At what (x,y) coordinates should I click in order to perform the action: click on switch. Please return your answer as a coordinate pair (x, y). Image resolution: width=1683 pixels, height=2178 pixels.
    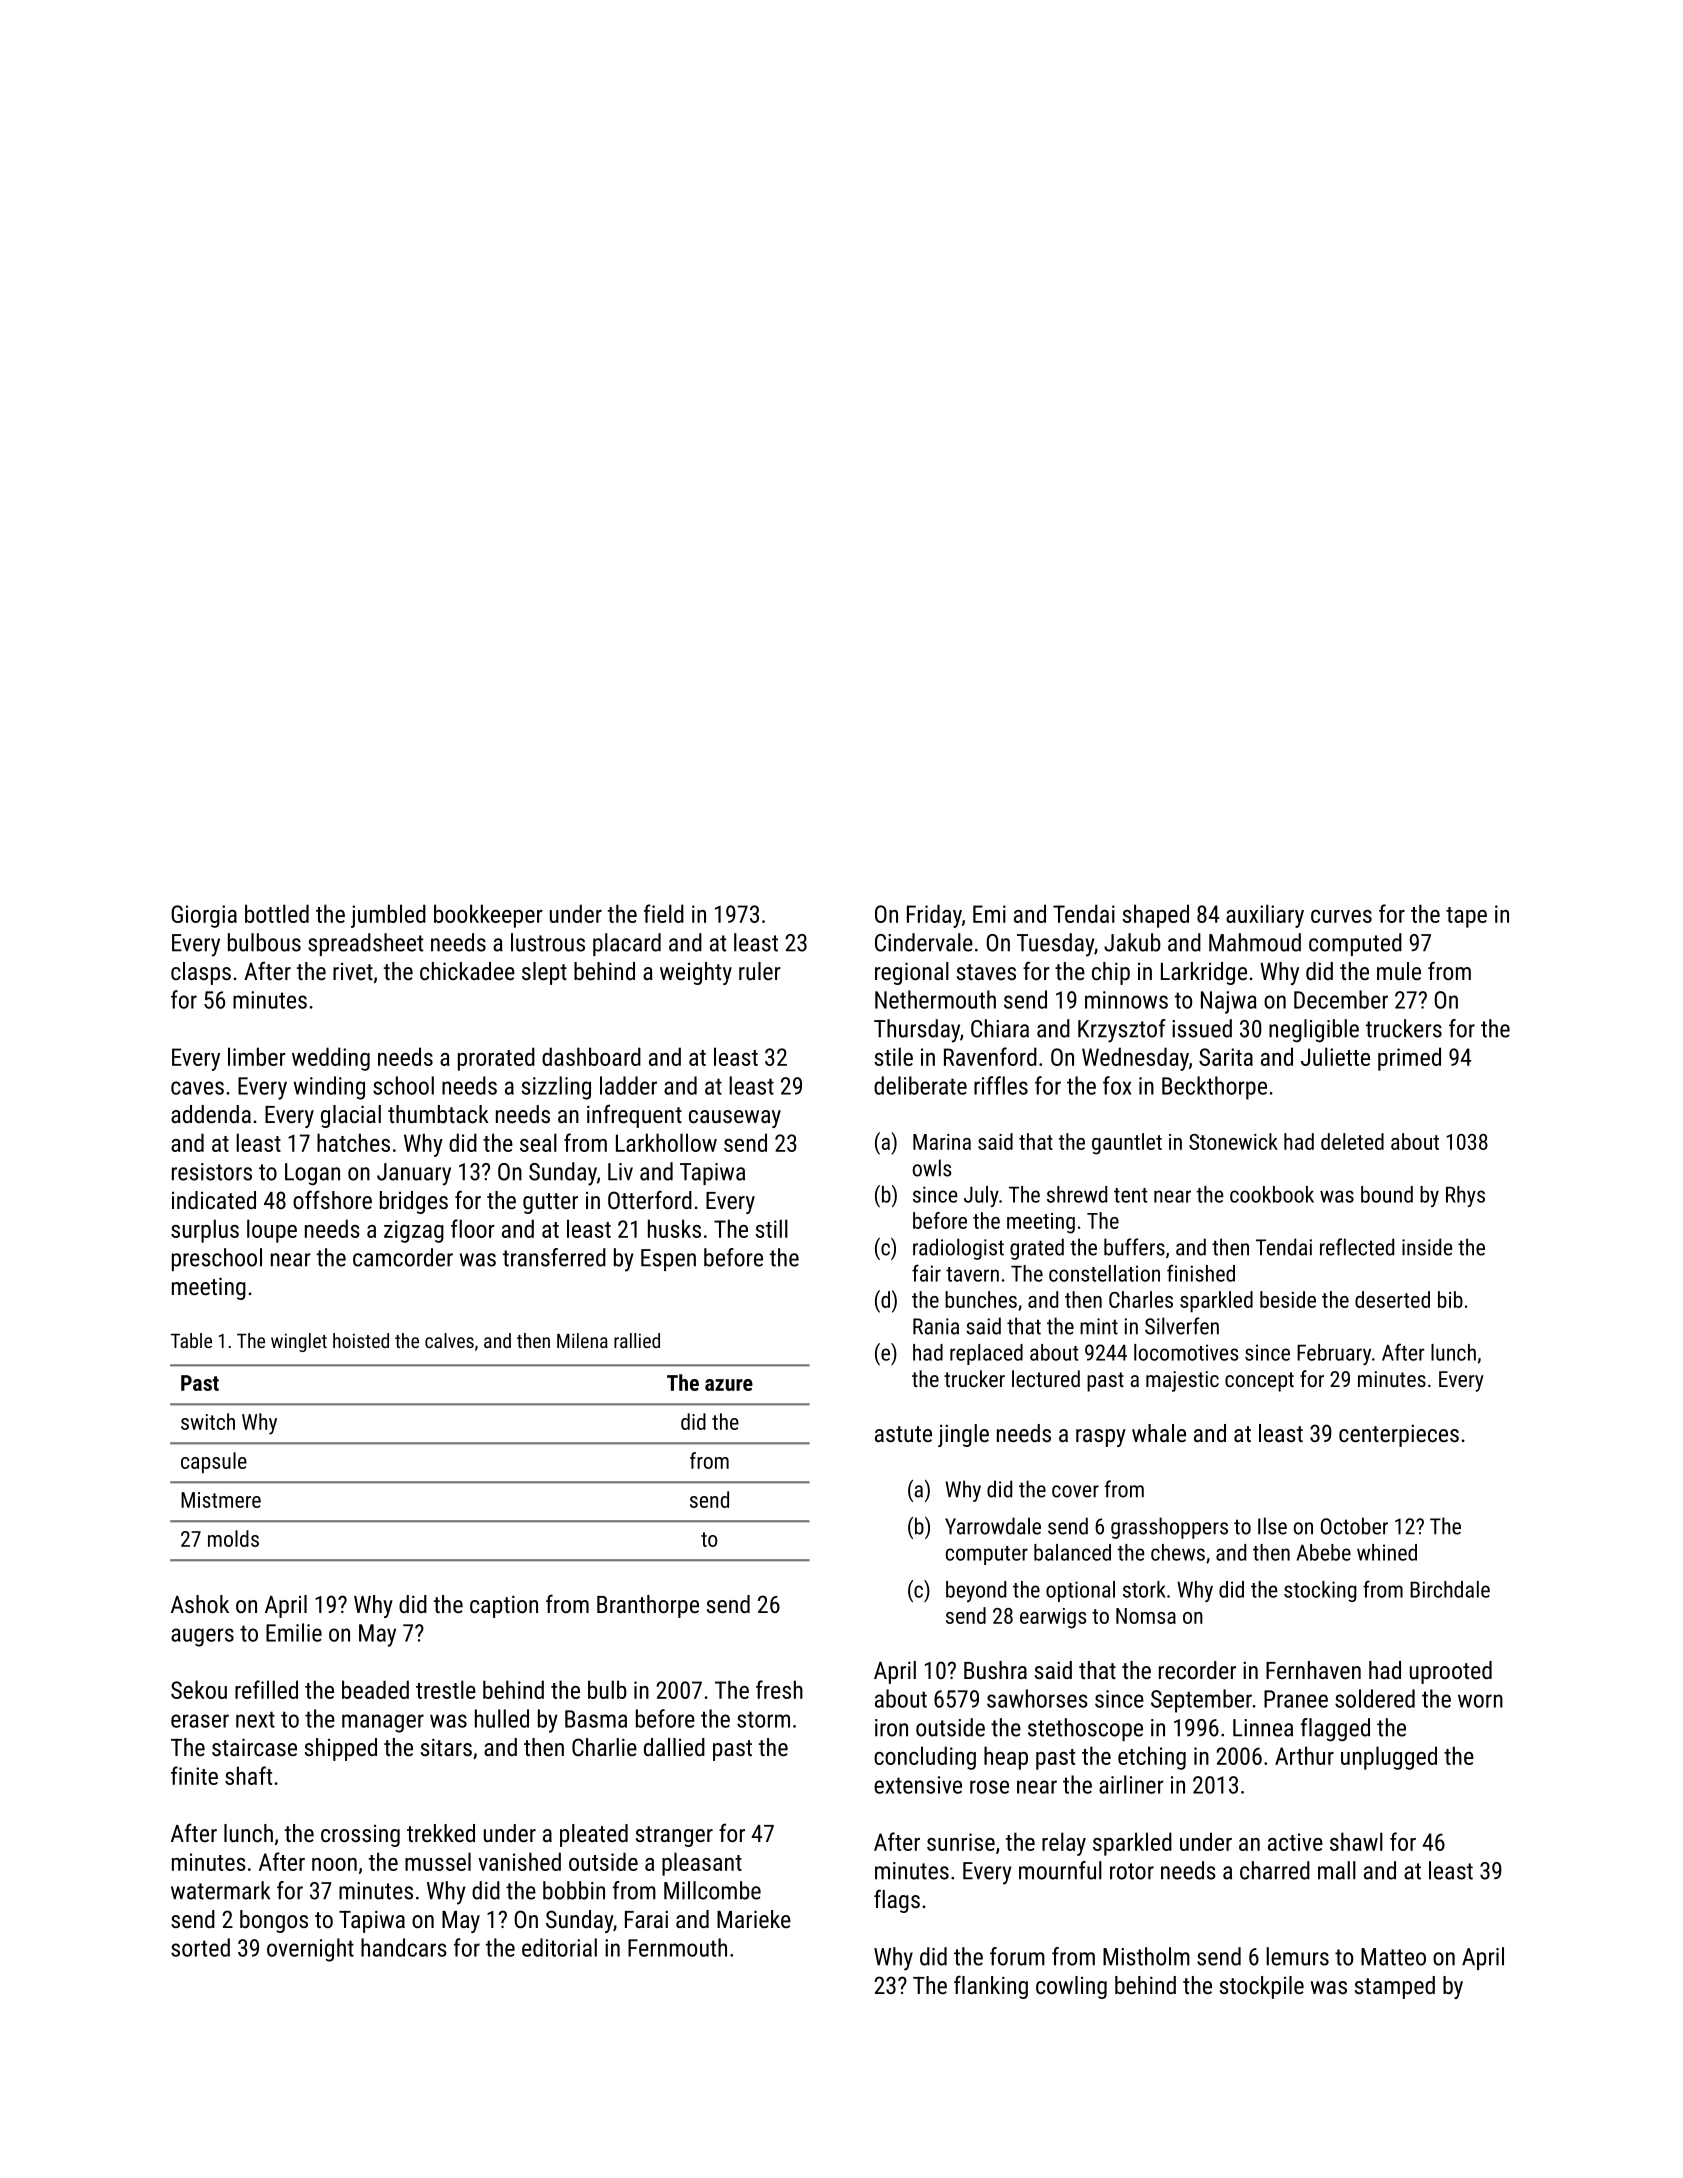
    Looking at the image, I should click on (208, 1421).
